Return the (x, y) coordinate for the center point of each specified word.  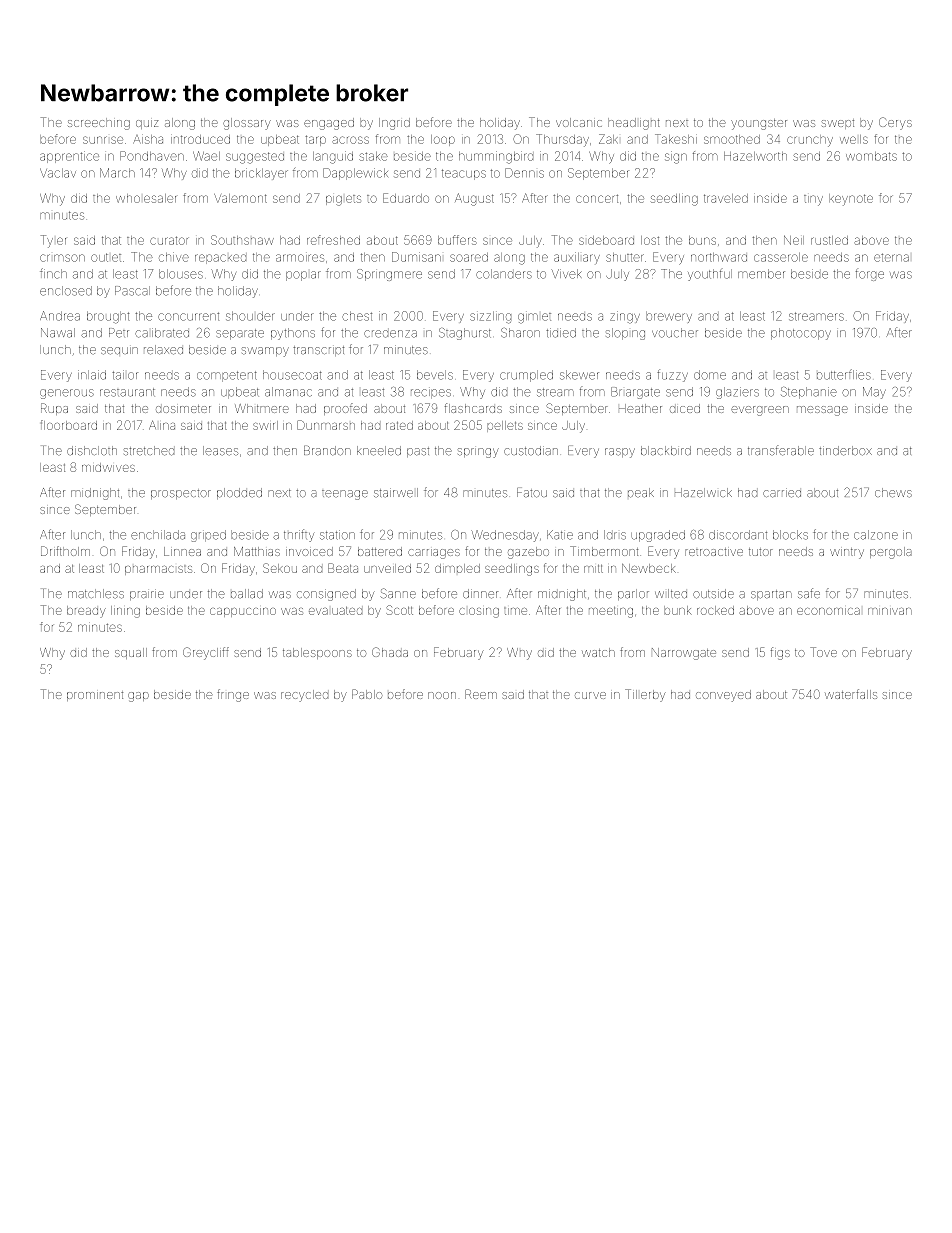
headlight (634, 124)
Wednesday (504, 536)
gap (138, 697)
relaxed (163, 350)
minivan (890, 611)
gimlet (534, 318)
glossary (247, 124)
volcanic (579, 122)
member (761, 274)
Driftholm (65, 551)
